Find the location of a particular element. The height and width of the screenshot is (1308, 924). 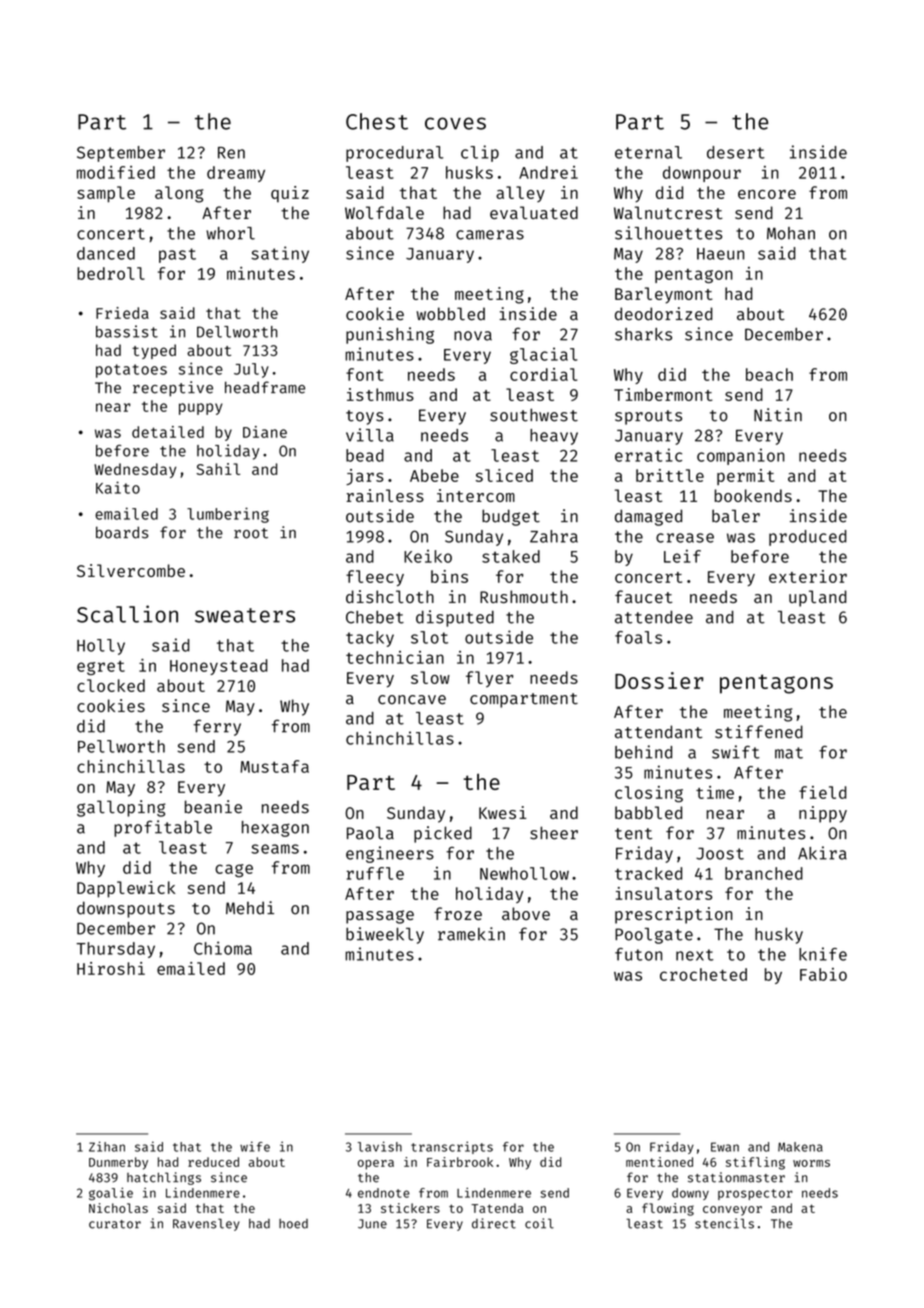

futon is located at coordinates (638, 954).
